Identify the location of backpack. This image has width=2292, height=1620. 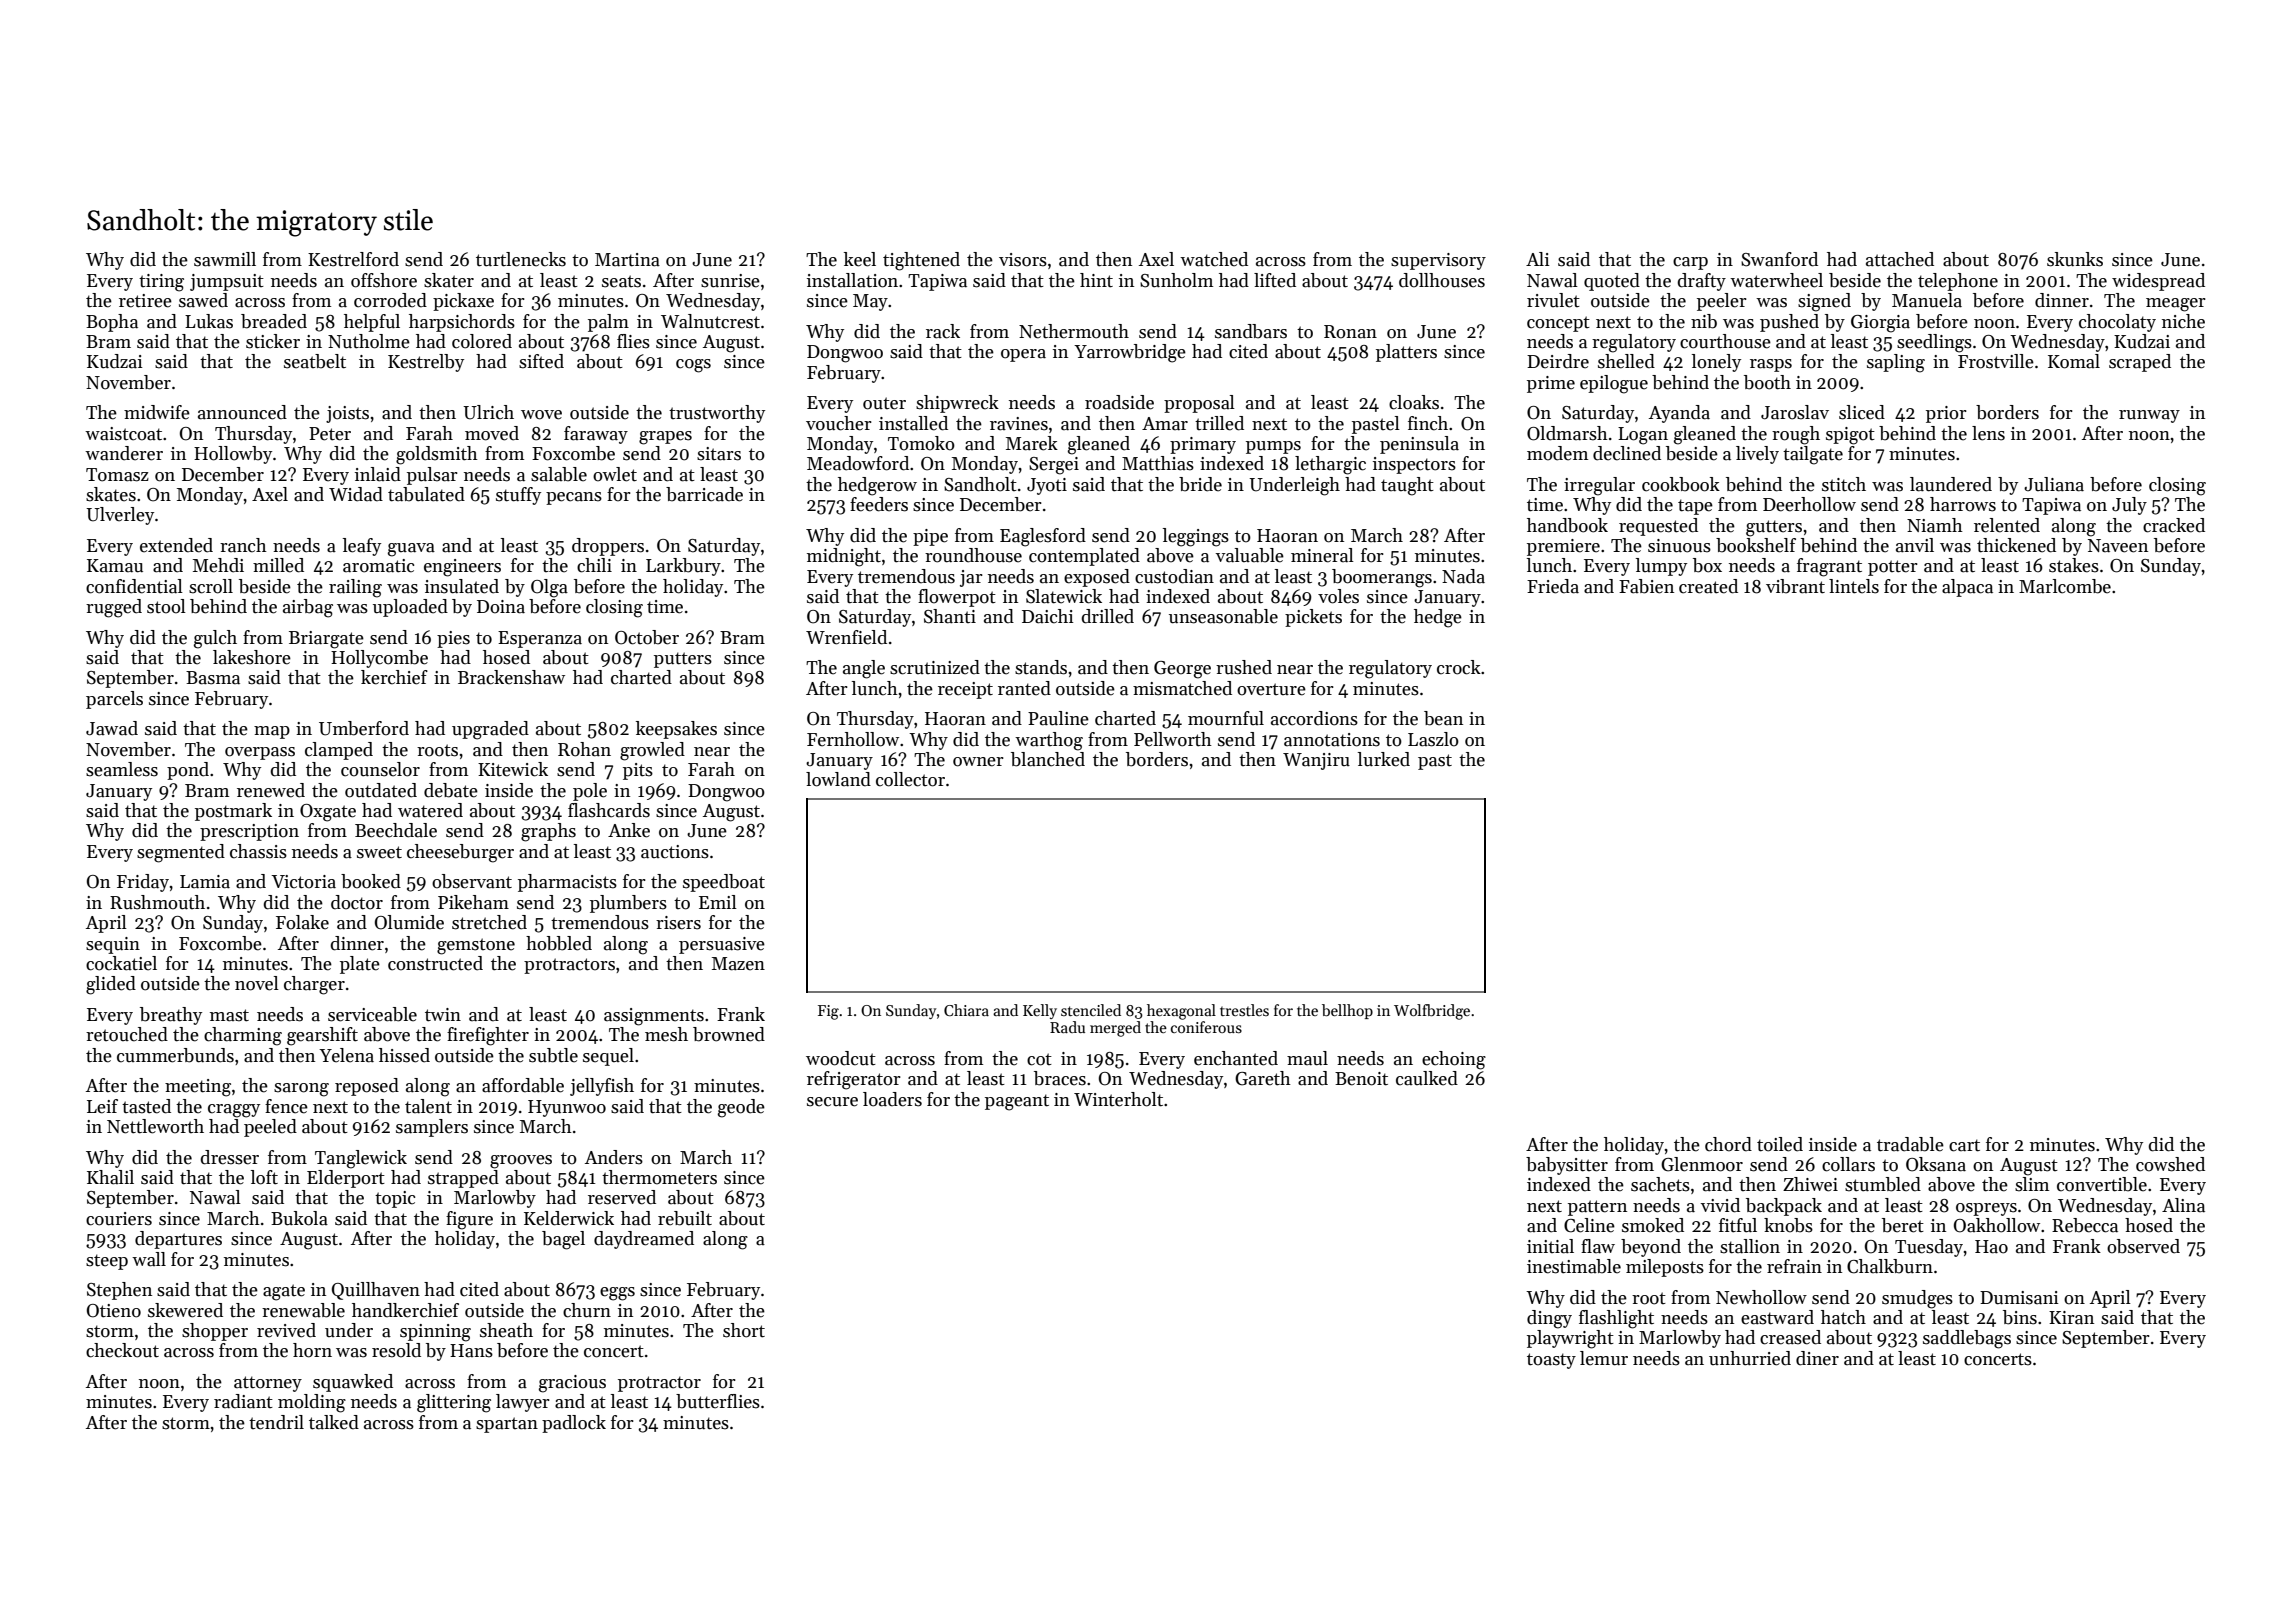
(1784, 1207).
